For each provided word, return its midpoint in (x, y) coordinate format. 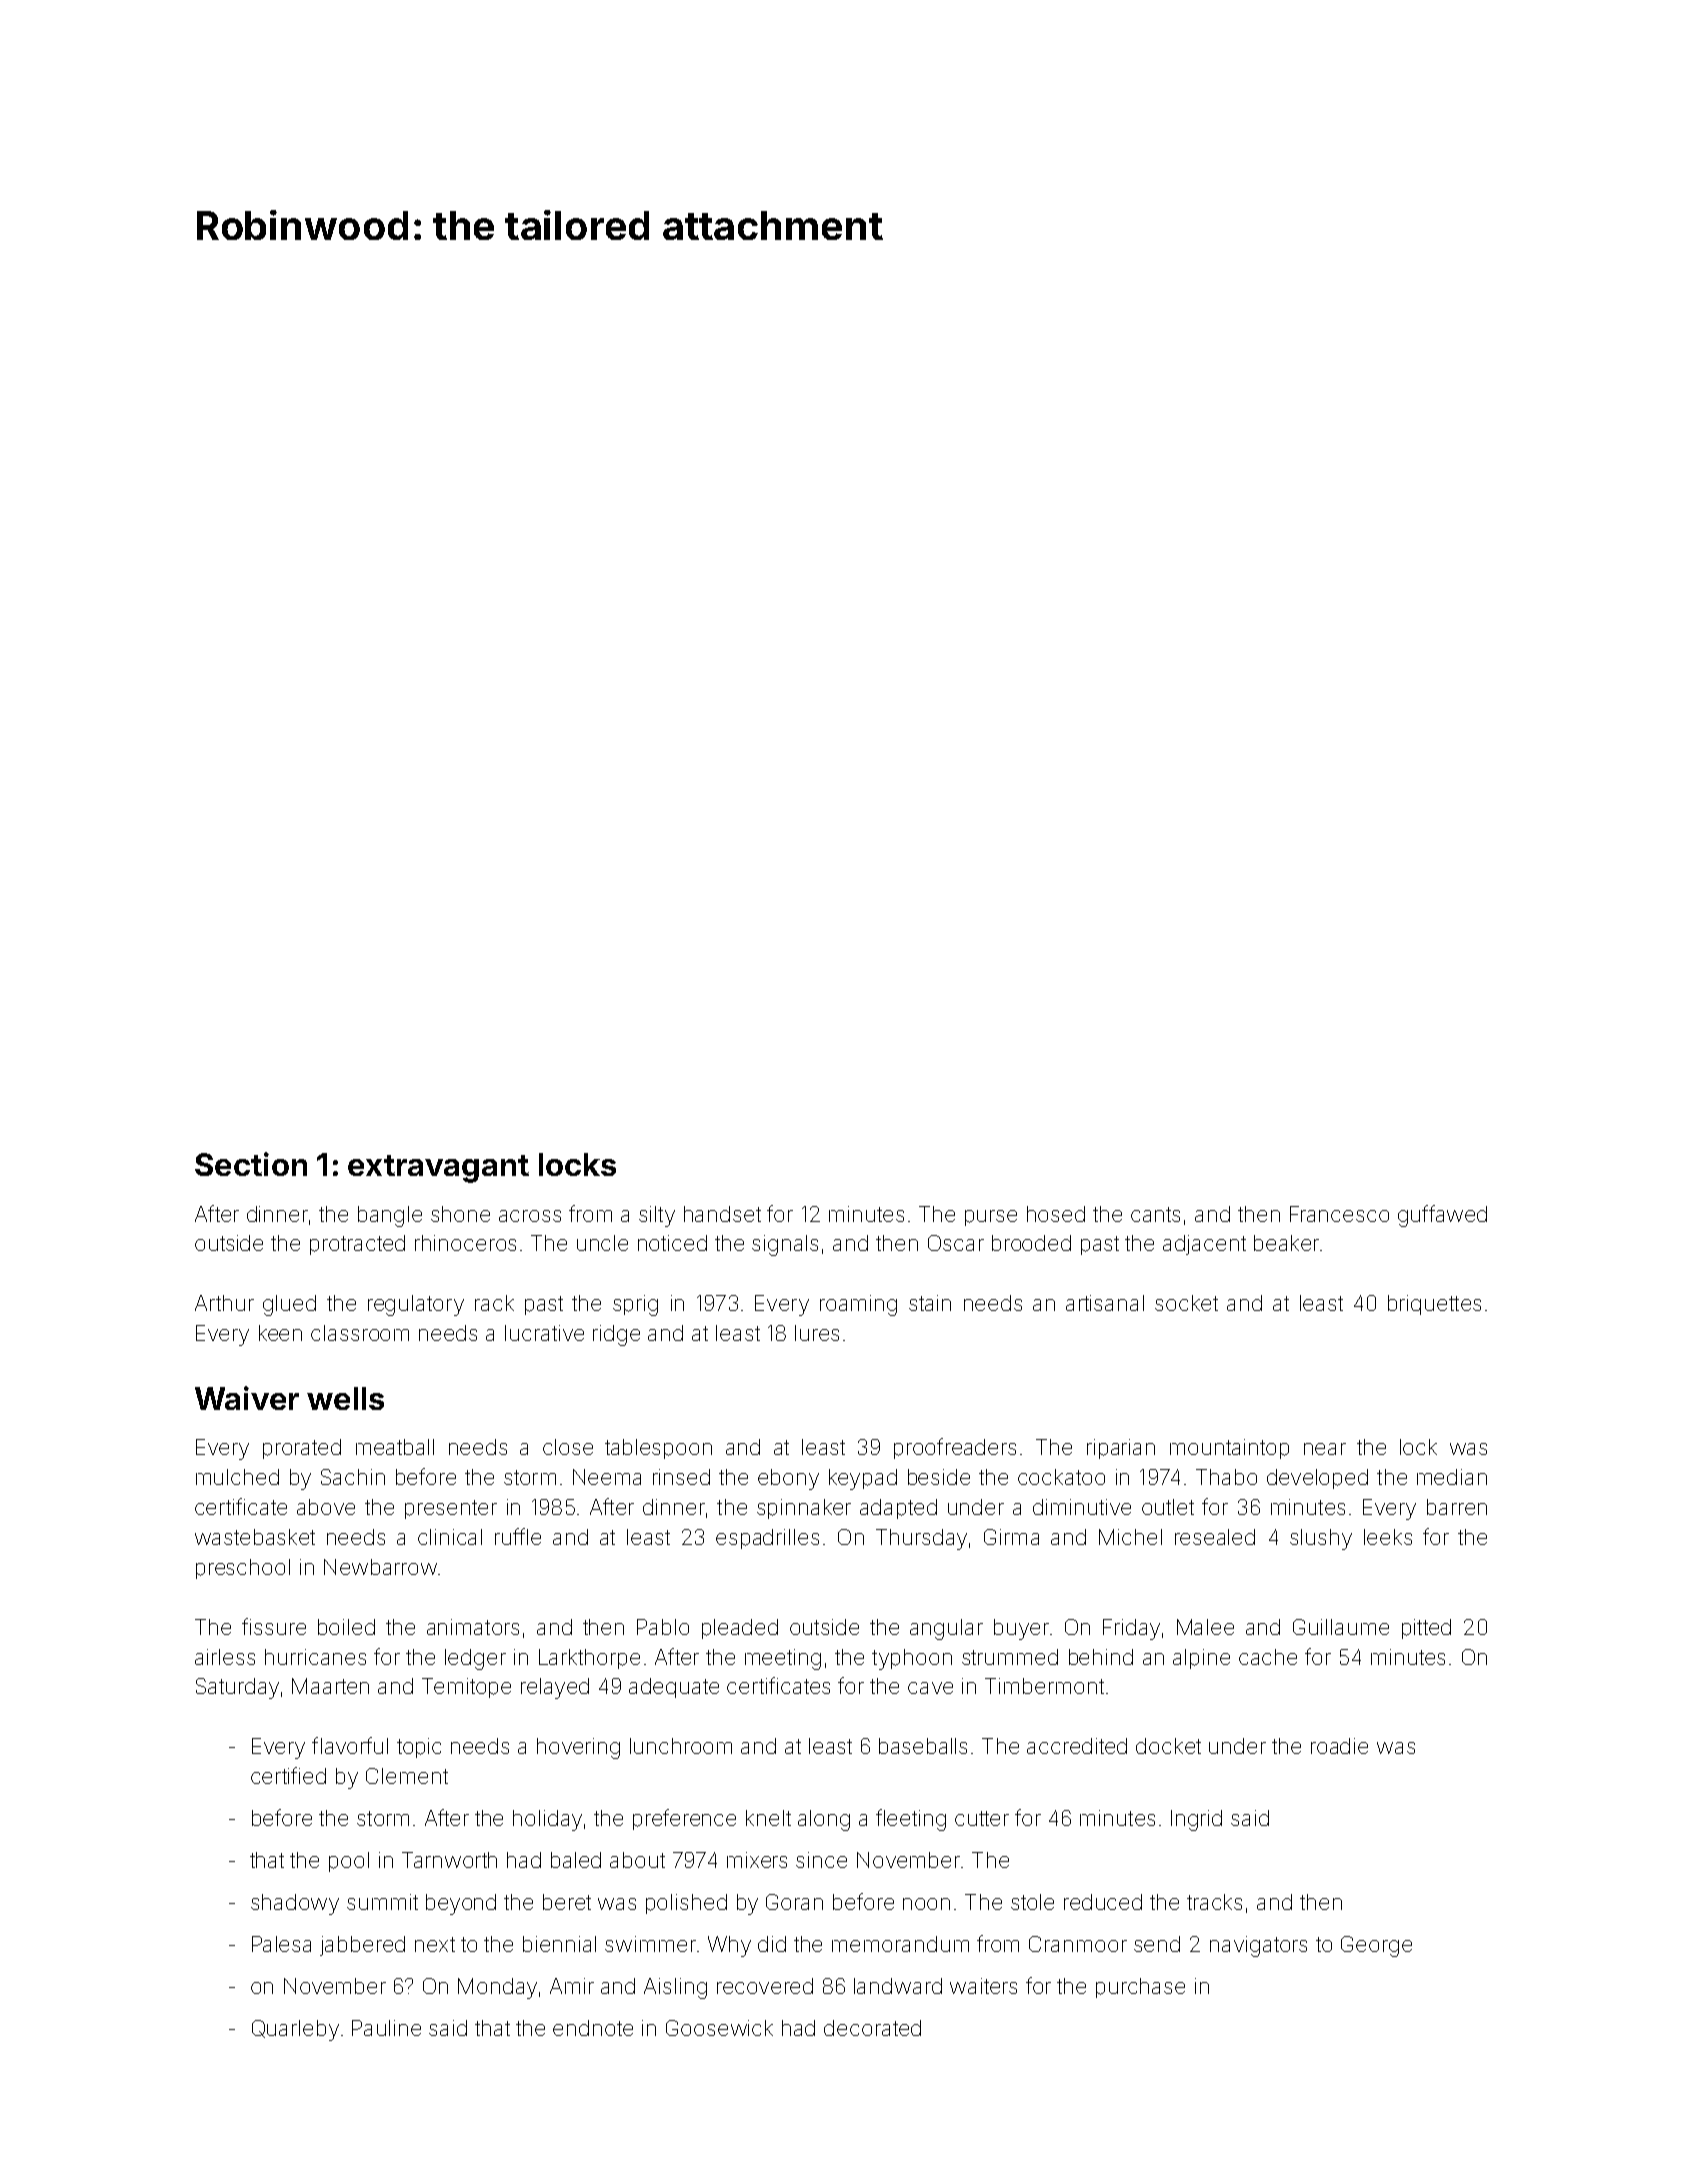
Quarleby (295, 2030)
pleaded (740, 1629)
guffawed (1442, 1216)
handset (722, 1214)
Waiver (247, 1398)
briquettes (1434, 1305)
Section (251, 1164)
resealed (1215, 1537)
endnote (593, 2028)
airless (225, 1657)
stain (930, 1303)
